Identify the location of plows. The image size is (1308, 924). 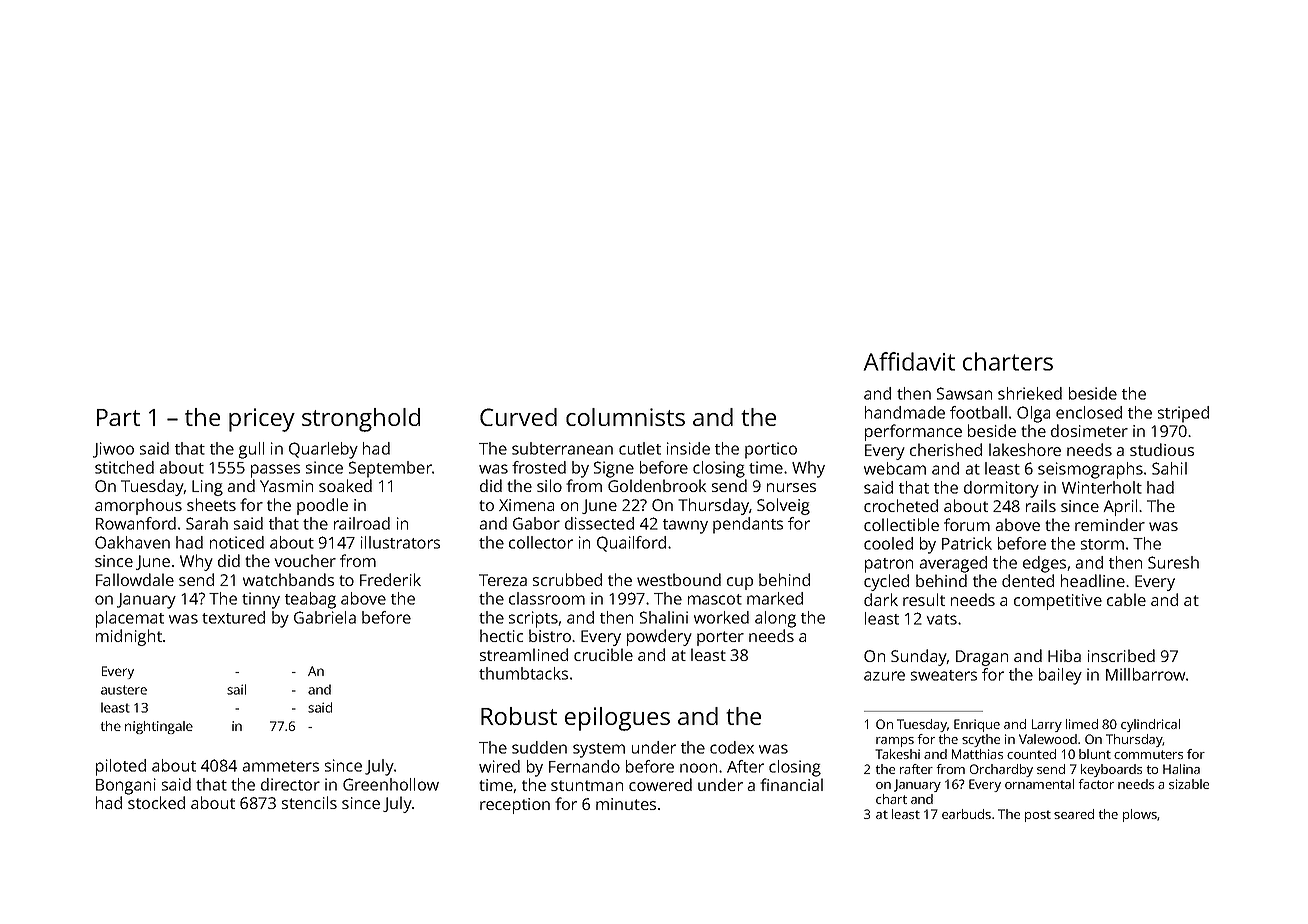
(1140, 815).
